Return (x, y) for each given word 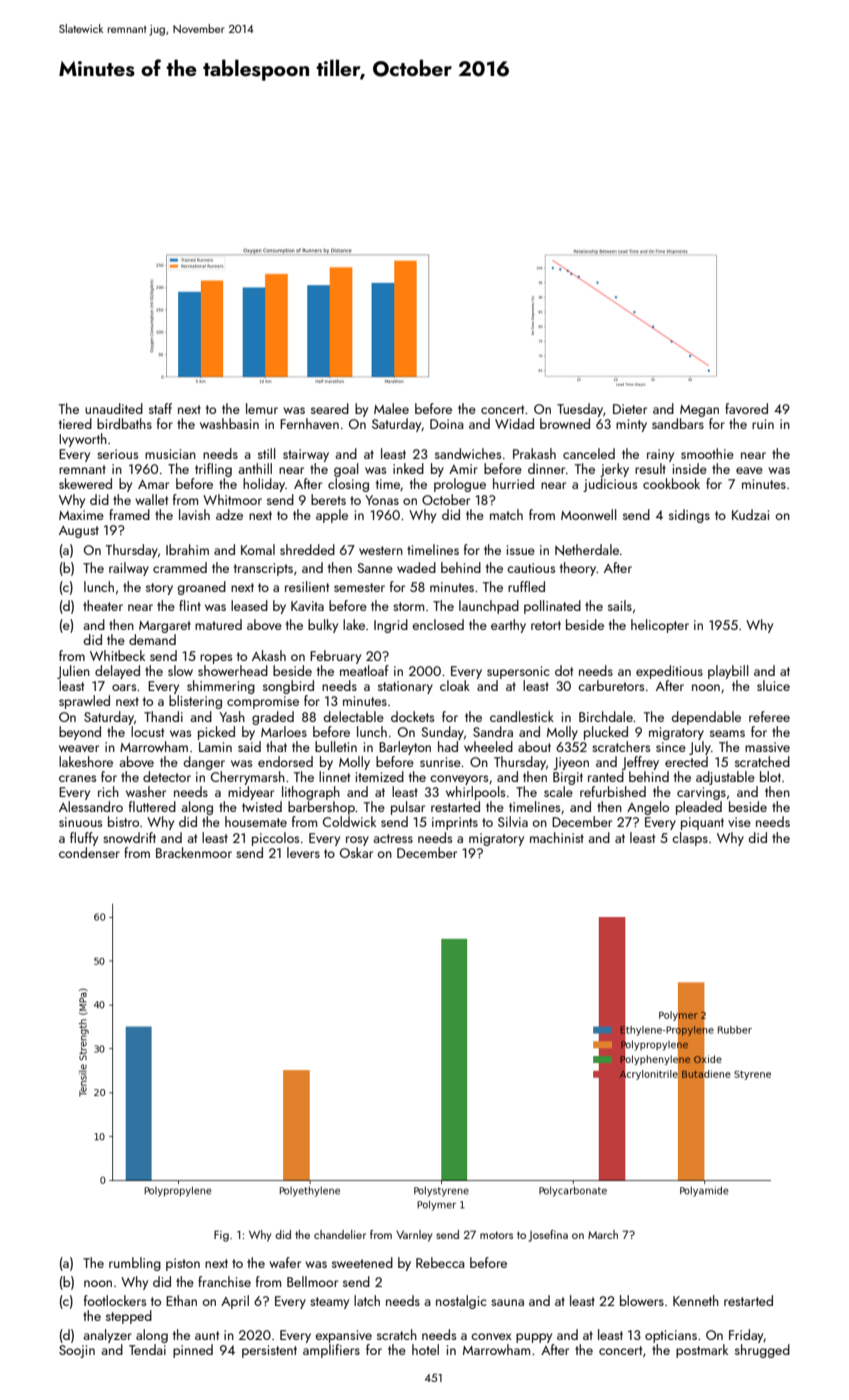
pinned (193, 1351)
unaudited (114, 408)
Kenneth (696, 1300)
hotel (425, 1349)
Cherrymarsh (248, 778)
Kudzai (750, 514)
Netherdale (587, 550)
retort (546, 625)
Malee (391, 408)
